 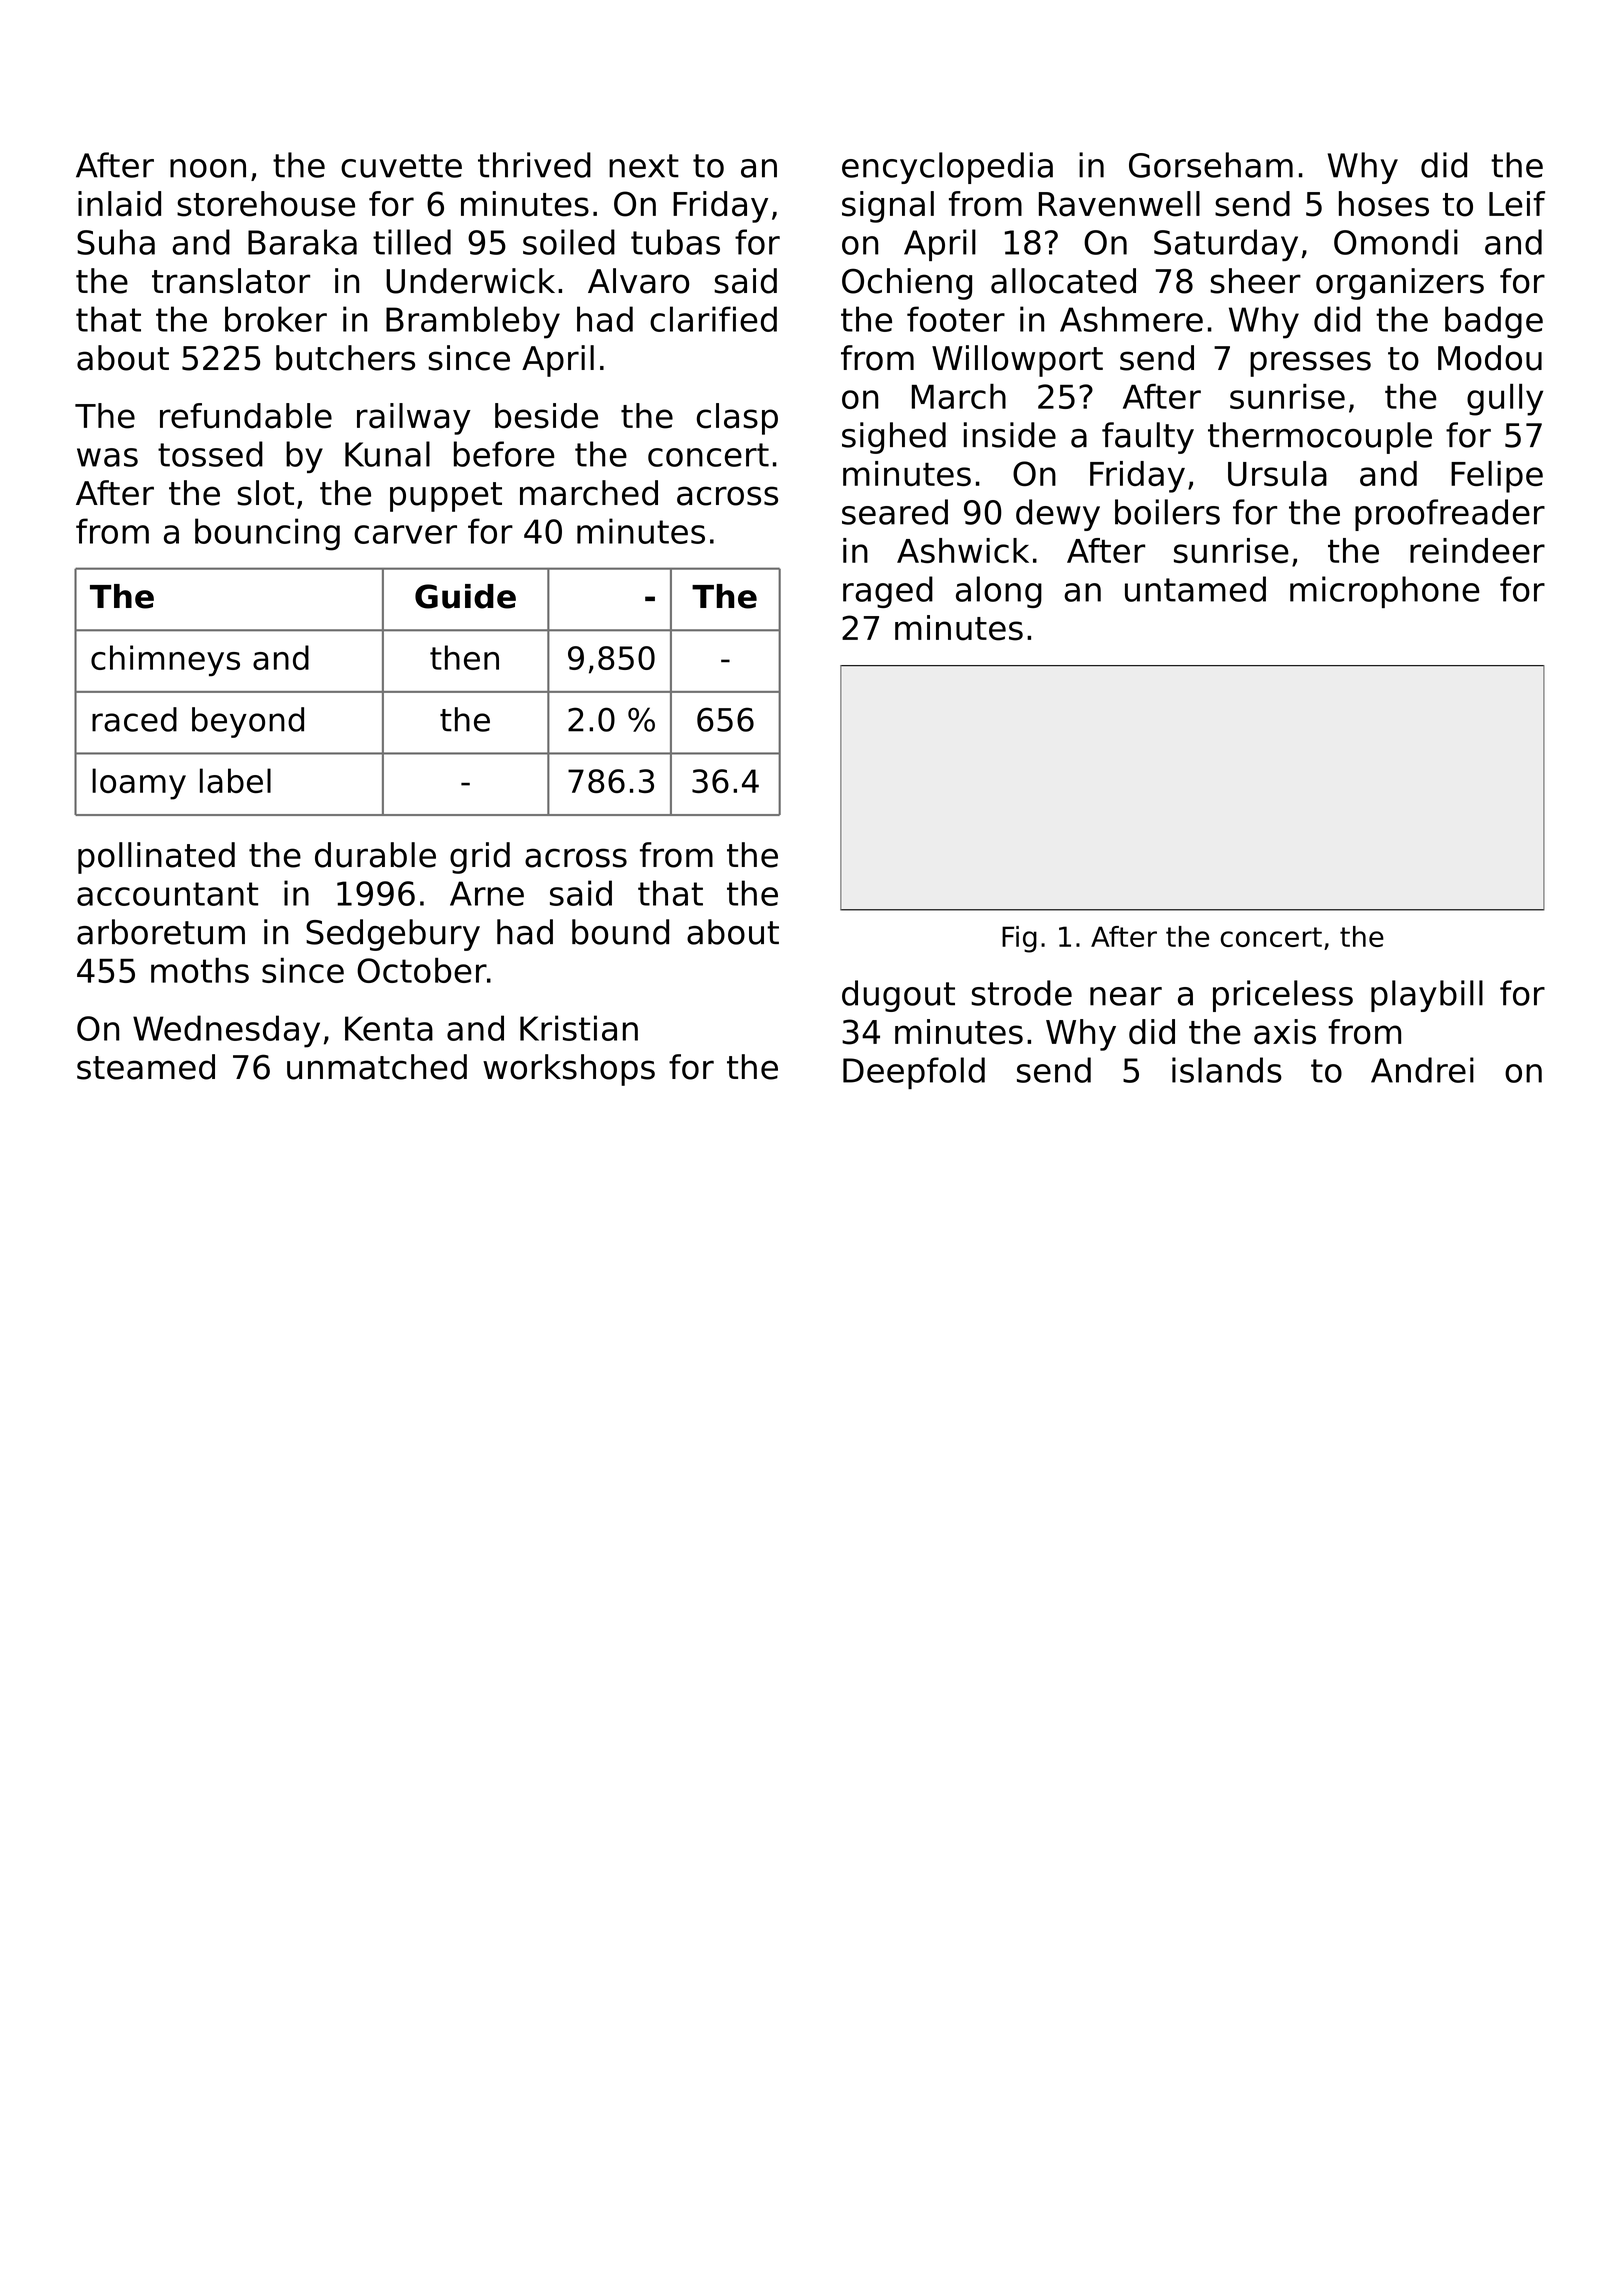 What do you see at coordinates (267, 534) in the screenshot?
I see `bouncing` at bounding box center [267, 534].
